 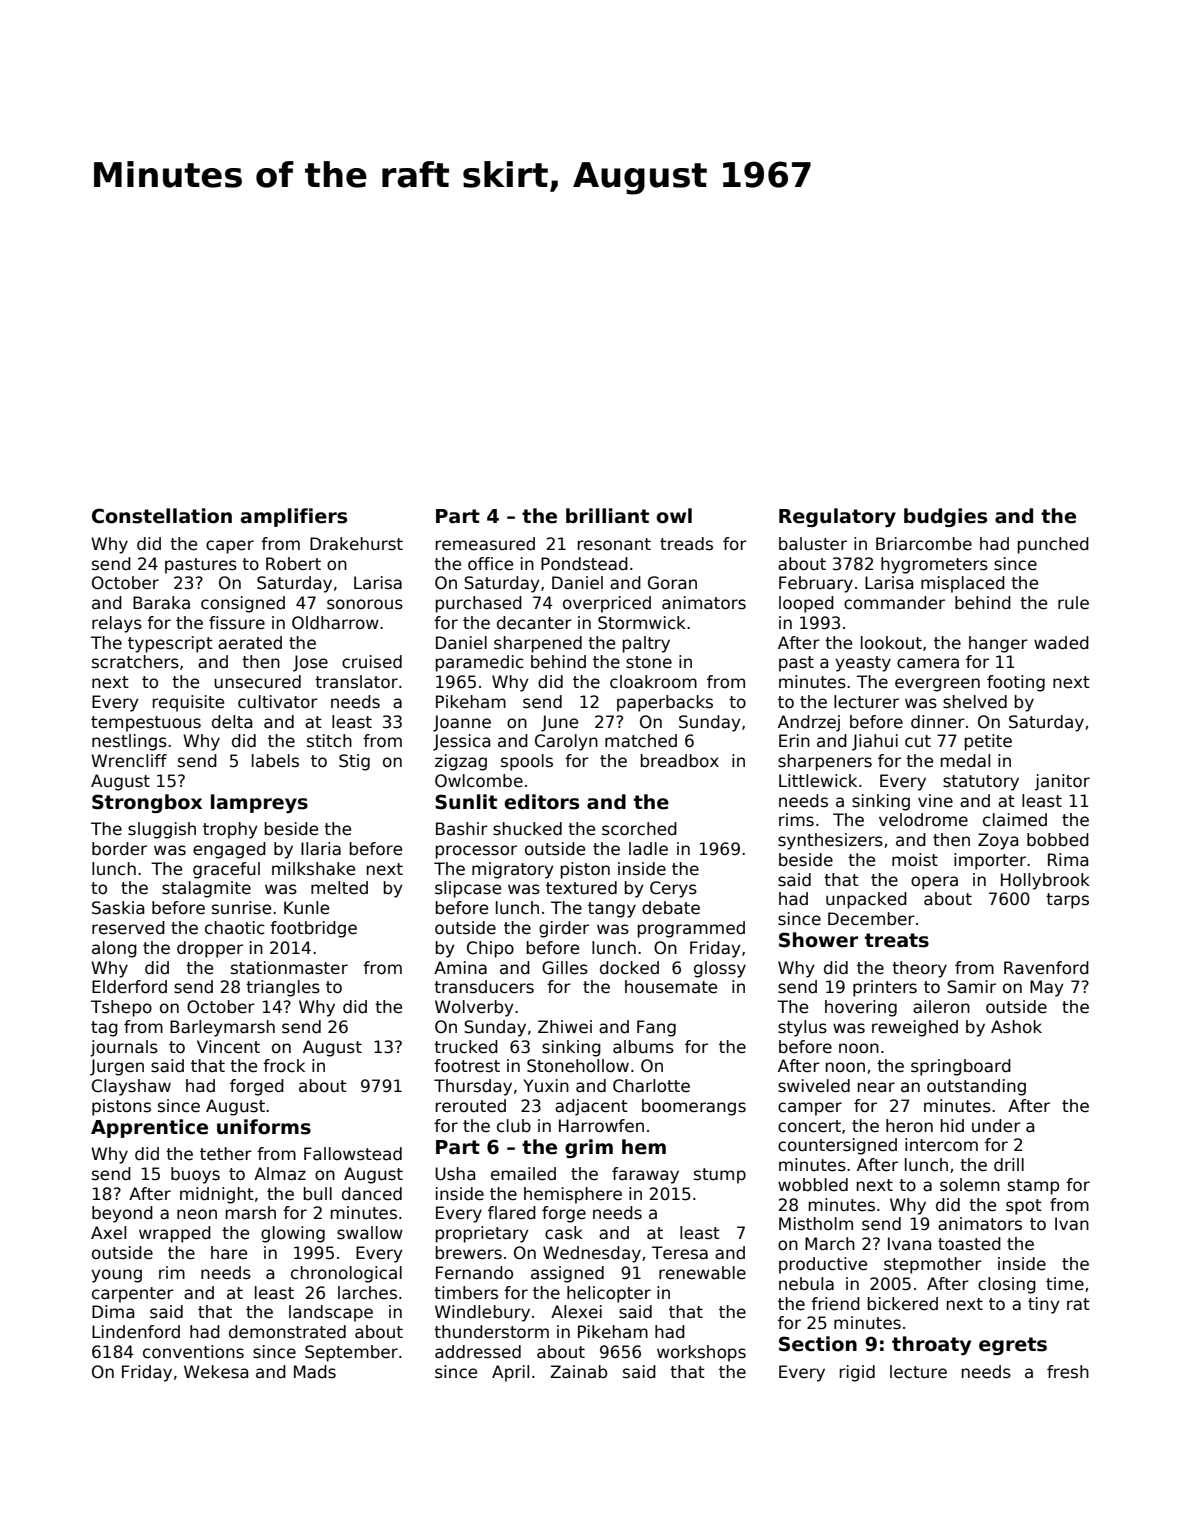 What do you see at coordinates (576, 1312) in the screenshot?
I see `Alexei` at bounding box center [576, 1312].
